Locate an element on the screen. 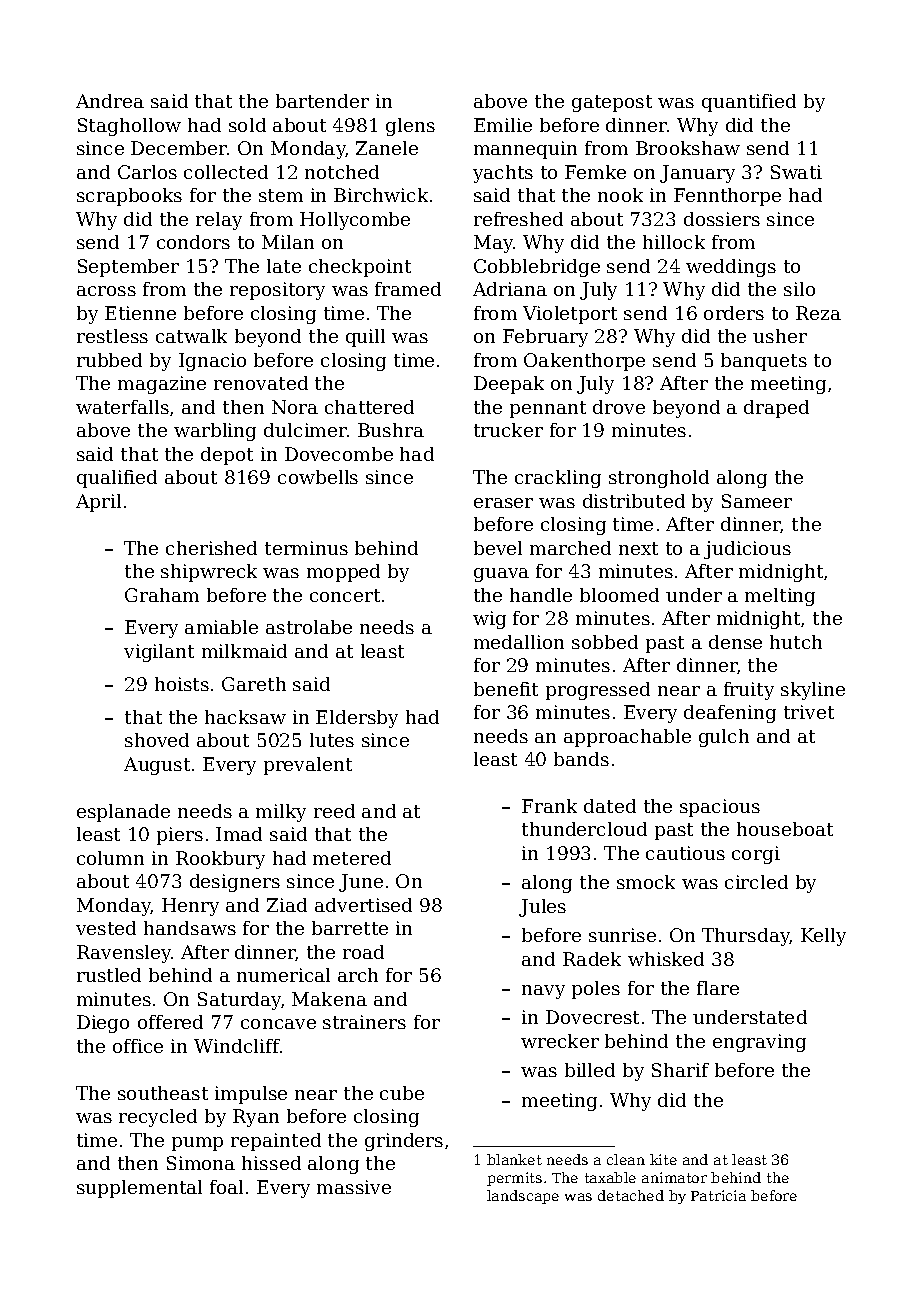  refreshed is located at coordinates (518, 219).
